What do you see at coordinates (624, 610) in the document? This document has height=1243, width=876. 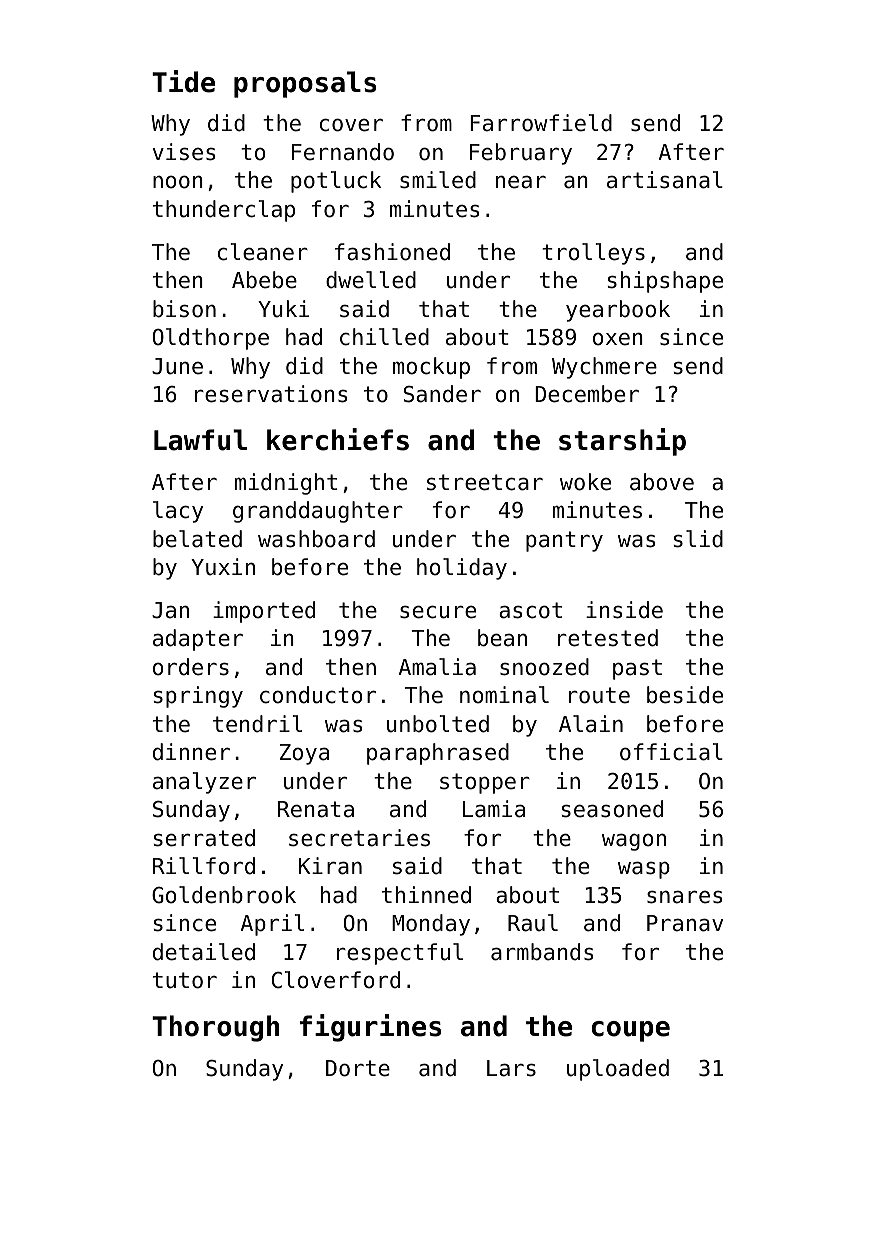 I see `inside` at bounding box center [624, 610].
